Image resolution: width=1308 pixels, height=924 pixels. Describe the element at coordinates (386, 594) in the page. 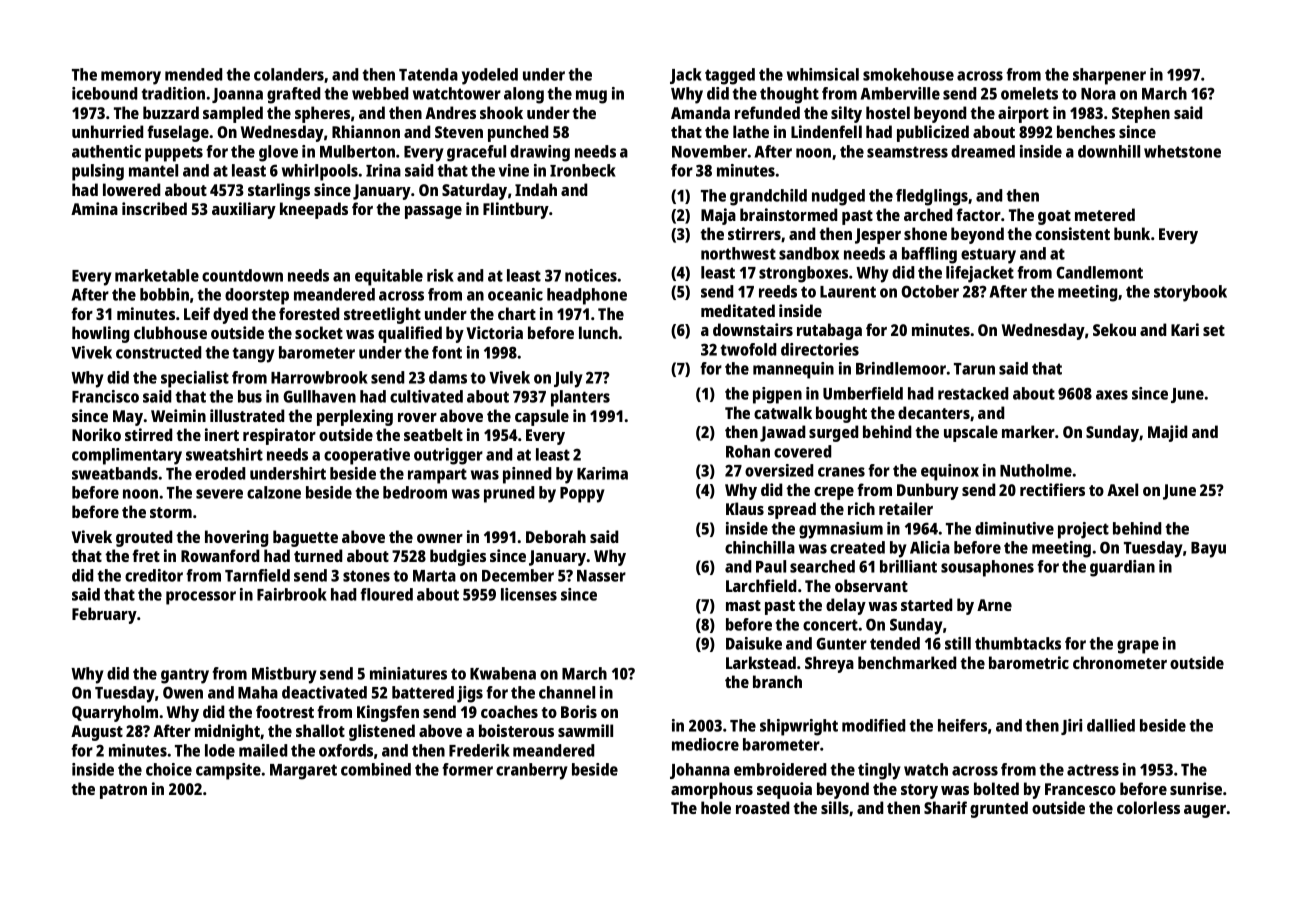

I see `floured` at that location.
